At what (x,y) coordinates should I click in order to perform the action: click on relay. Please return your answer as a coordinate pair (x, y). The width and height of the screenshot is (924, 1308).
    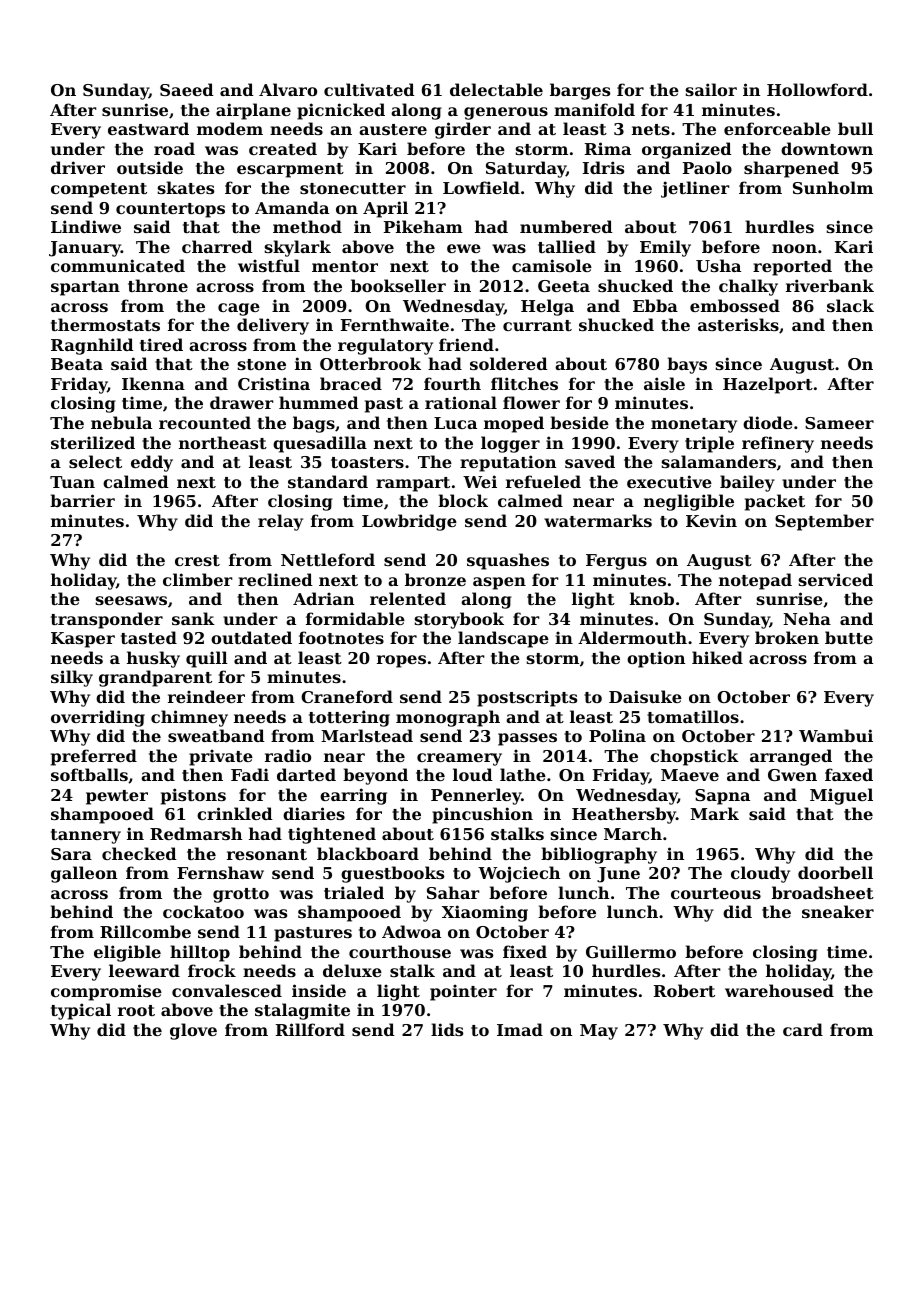
    Looking at the image, I should click on (280, 522).
